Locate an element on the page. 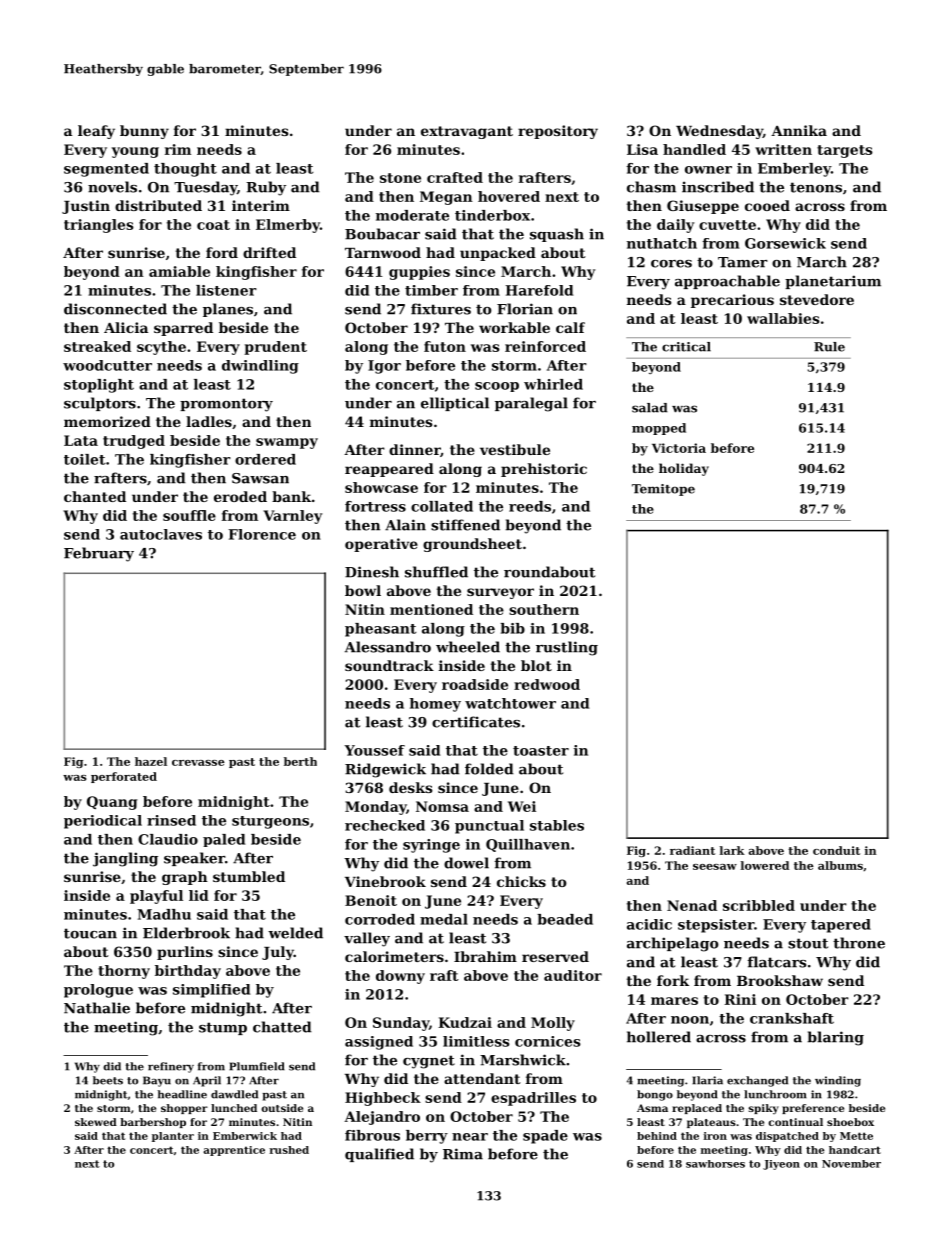  sturgeons is located at coordinates (270, 822).
